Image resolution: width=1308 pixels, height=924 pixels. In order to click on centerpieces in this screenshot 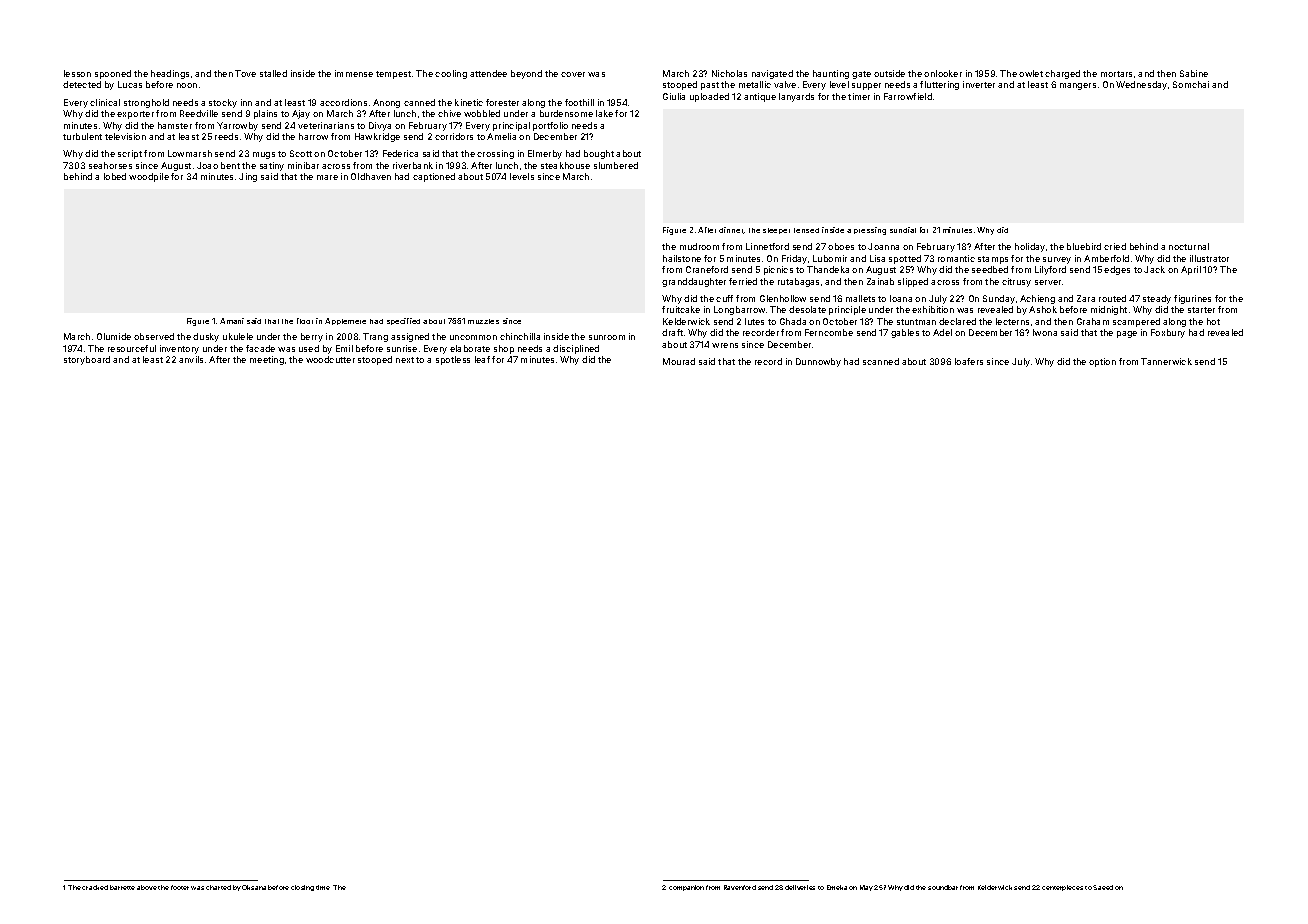, I will do `click(1062, 888)`.
